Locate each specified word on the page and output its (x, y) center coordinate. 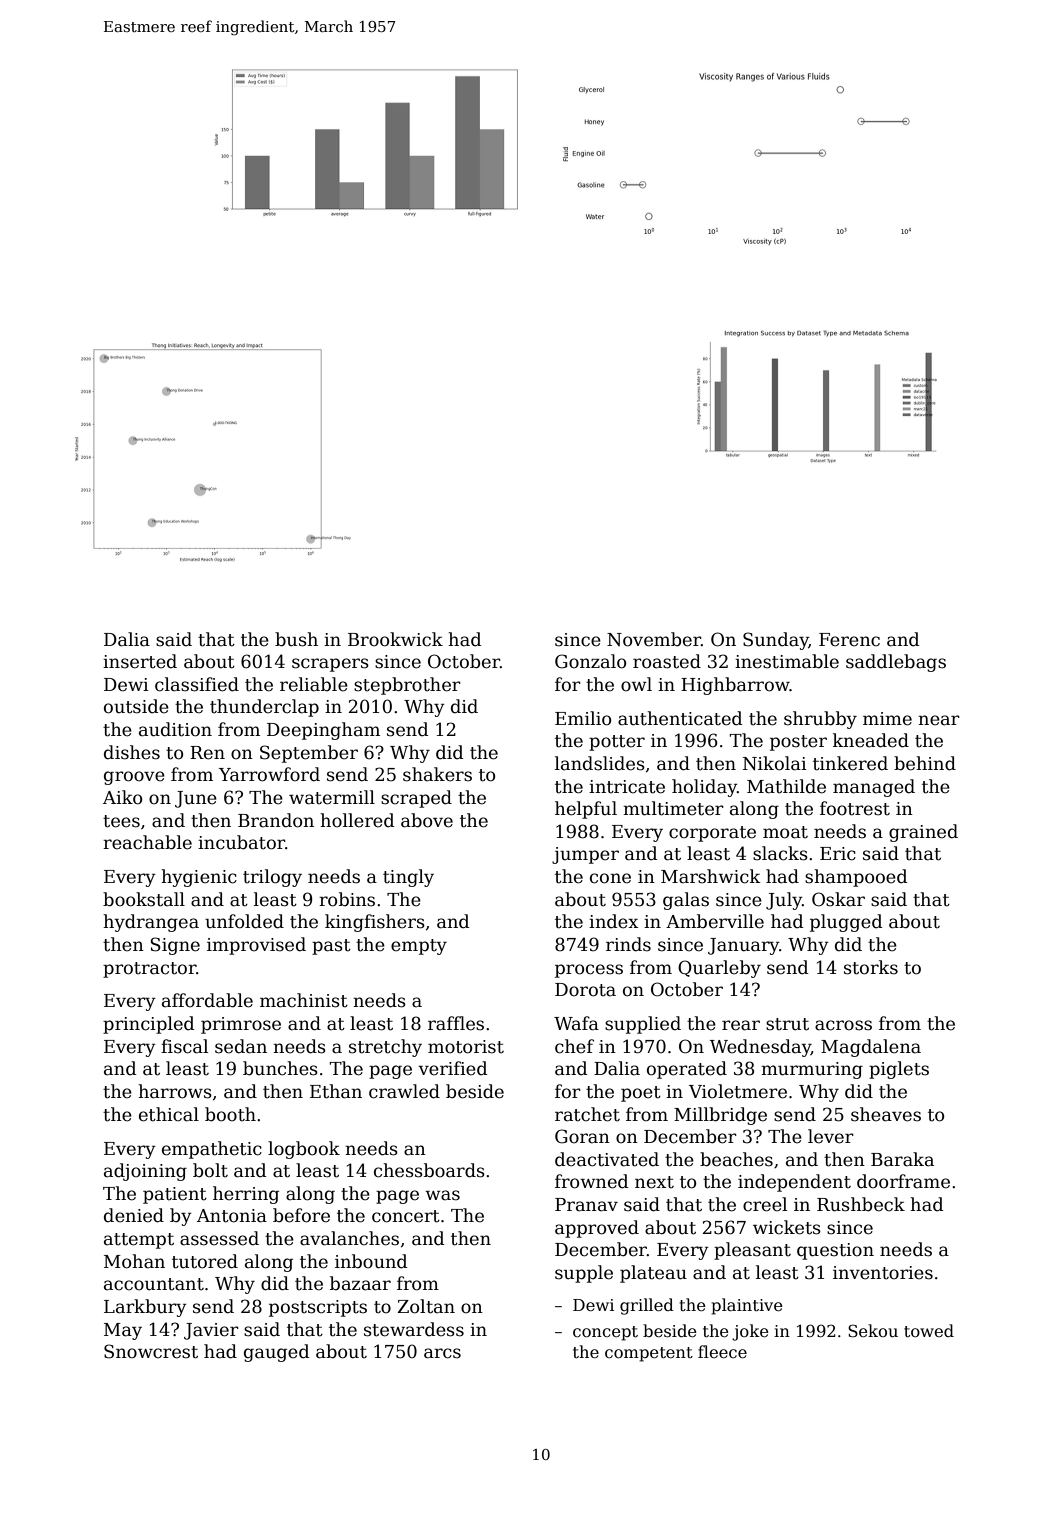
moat (785, 832)
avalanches (349, 1238)
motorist (466, 1047)
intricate (627, 787)
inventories (883, 1273)
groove (134, 778)
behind (925, 763)
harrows (175, 1091)
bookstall (144, 899)
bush (296, 639)
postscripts (318, 1308)
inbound (371, 1261)
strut (787, 1024)
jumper (585, 855)
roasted (667, 661)
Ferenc (849, 640)
